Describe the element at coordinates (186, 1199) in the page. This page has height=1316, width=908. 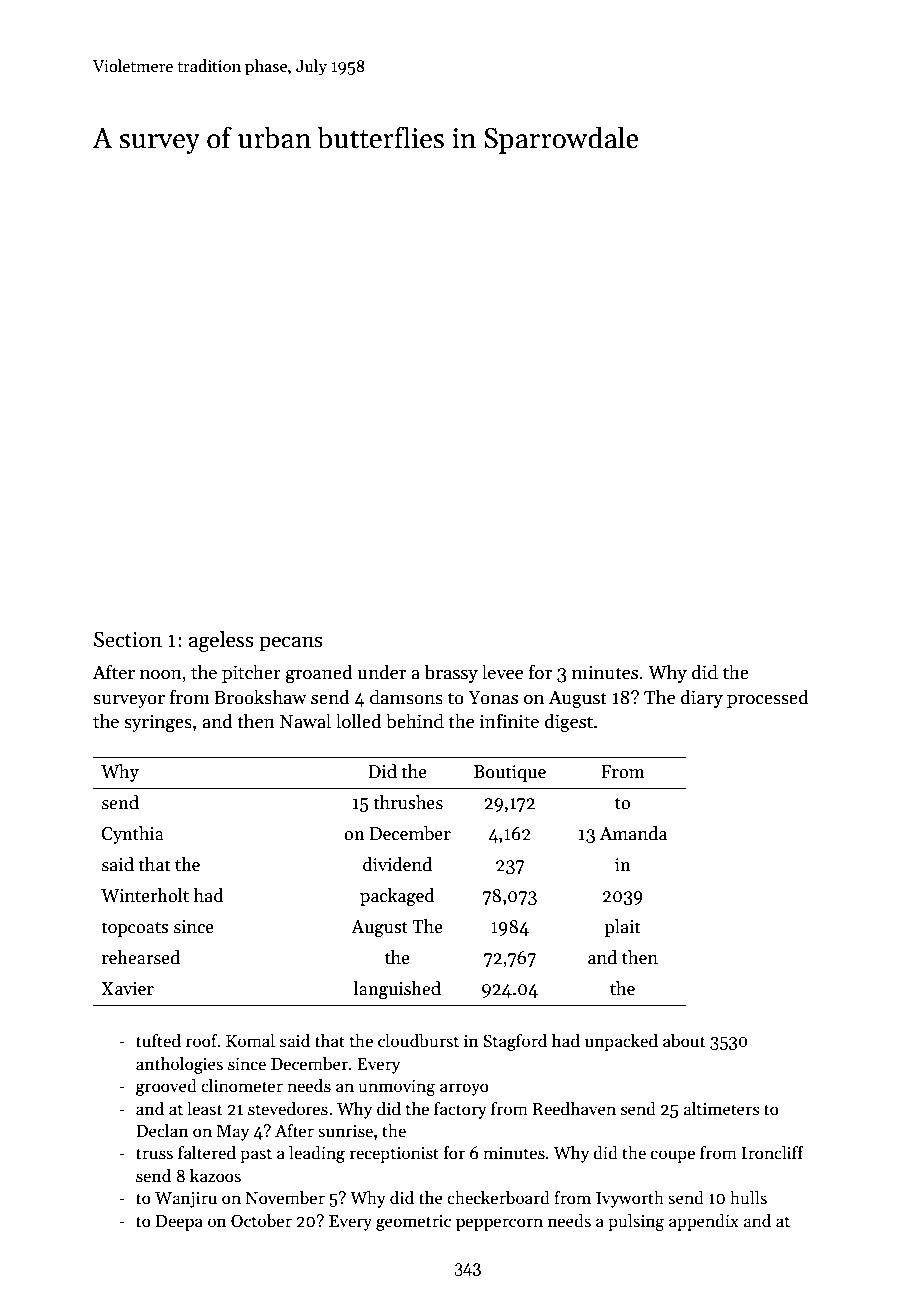
I see `Wanjiru` at that location.
